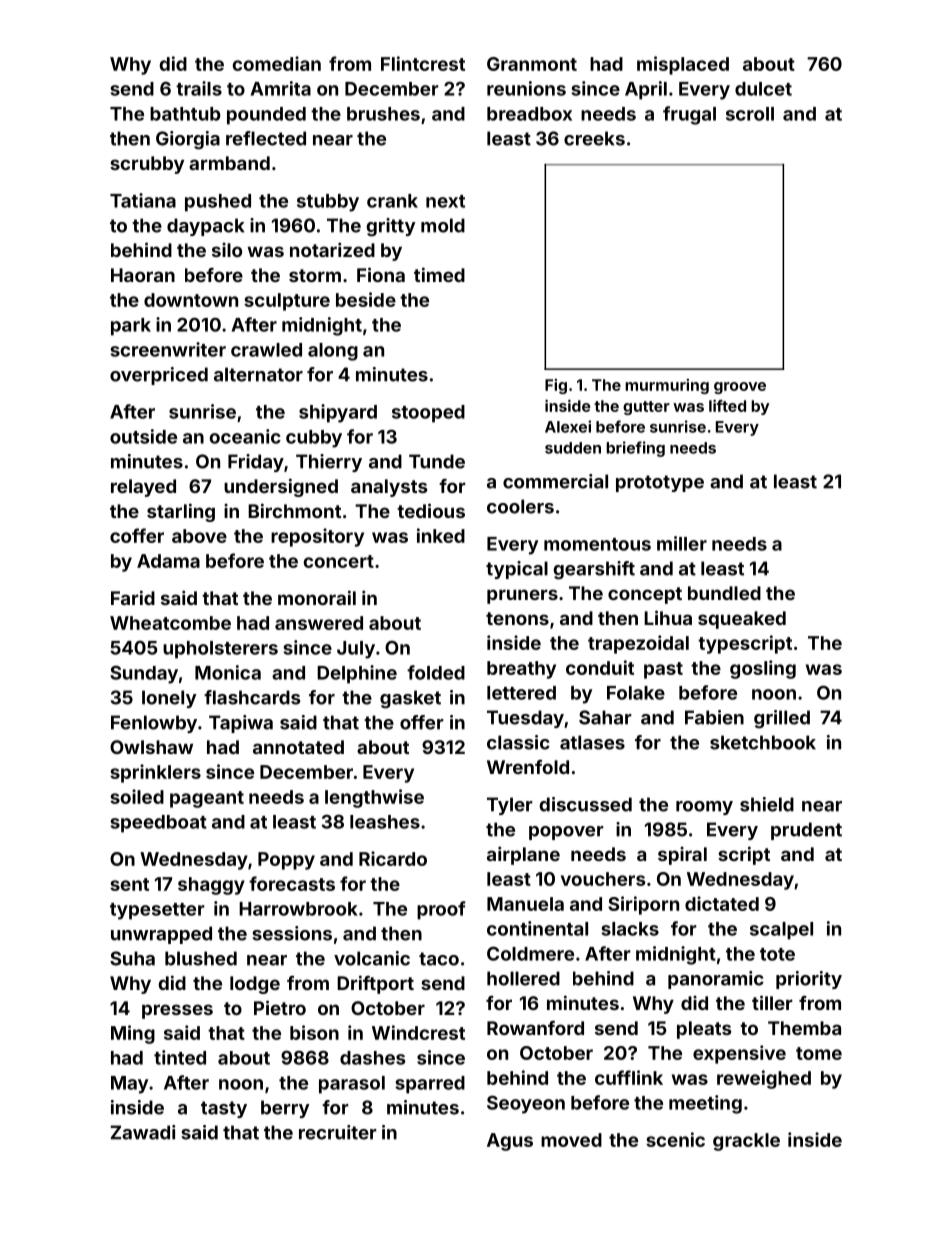 This document has height=1233, width=952. I want to click on Fenlowby, so click(154, 724).
